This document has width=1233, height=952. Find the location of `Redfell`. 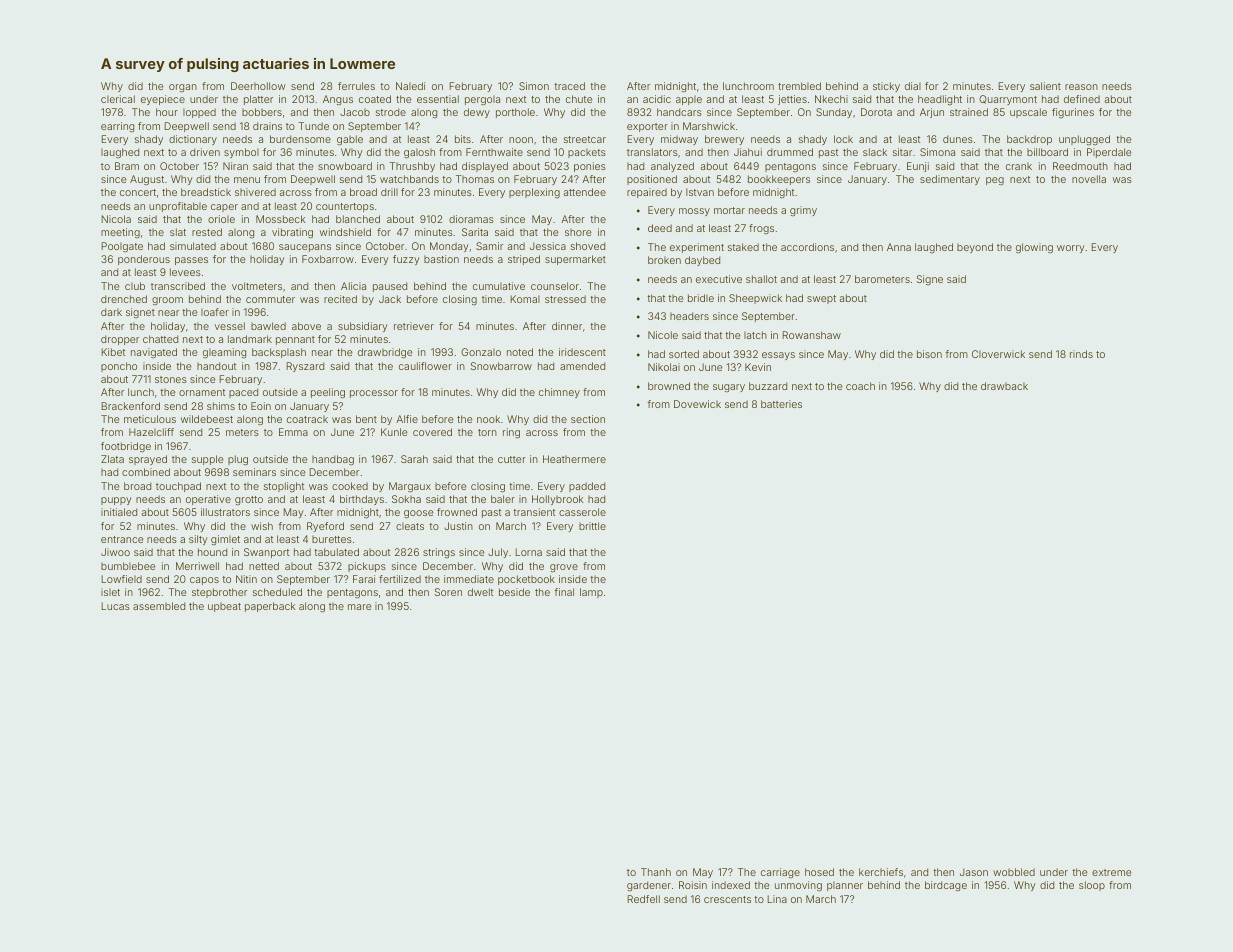

Redfell is located at coordinates (644, 899).
